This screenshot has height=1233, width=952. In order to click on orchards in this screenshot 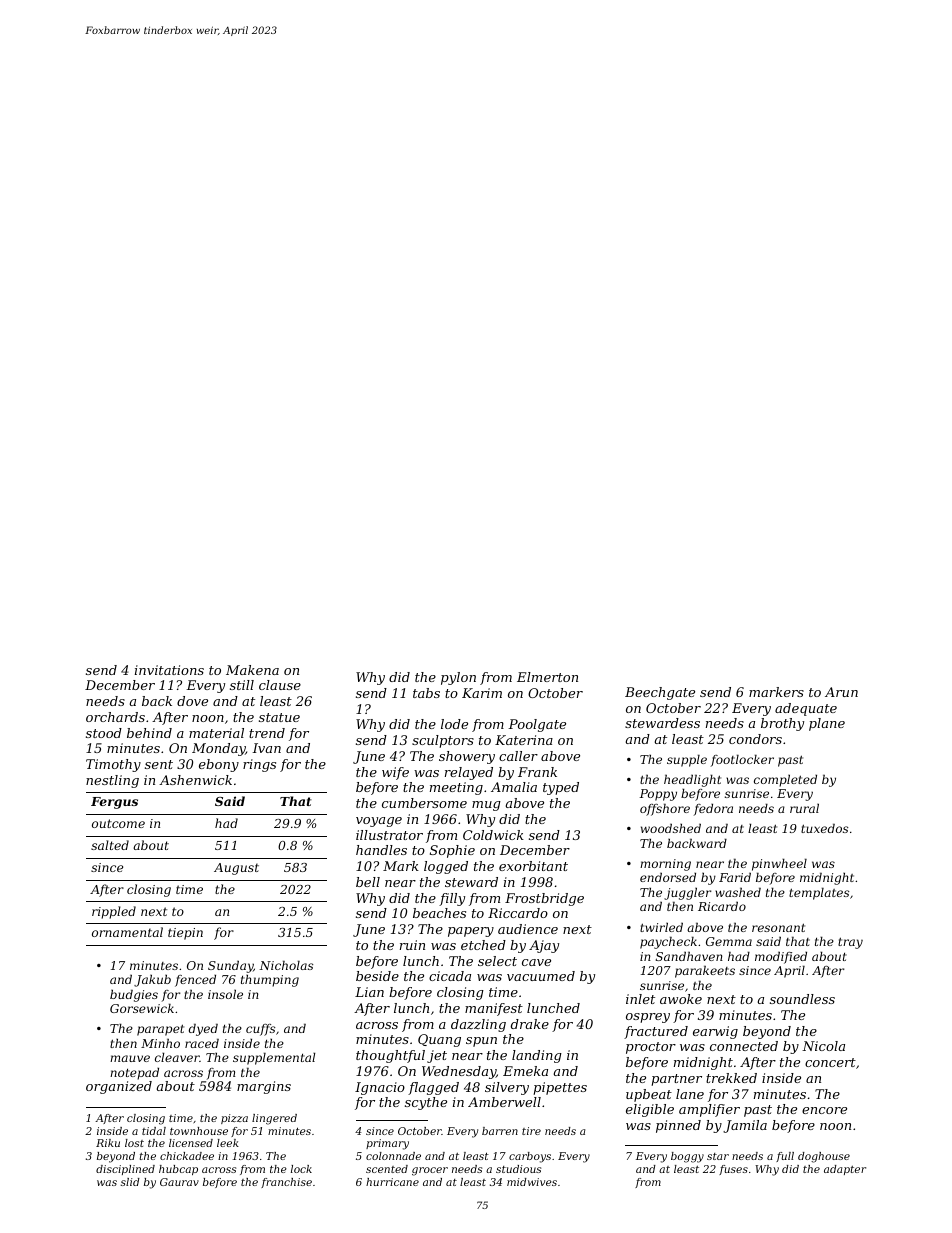, I will do `click(115, 717)`.
